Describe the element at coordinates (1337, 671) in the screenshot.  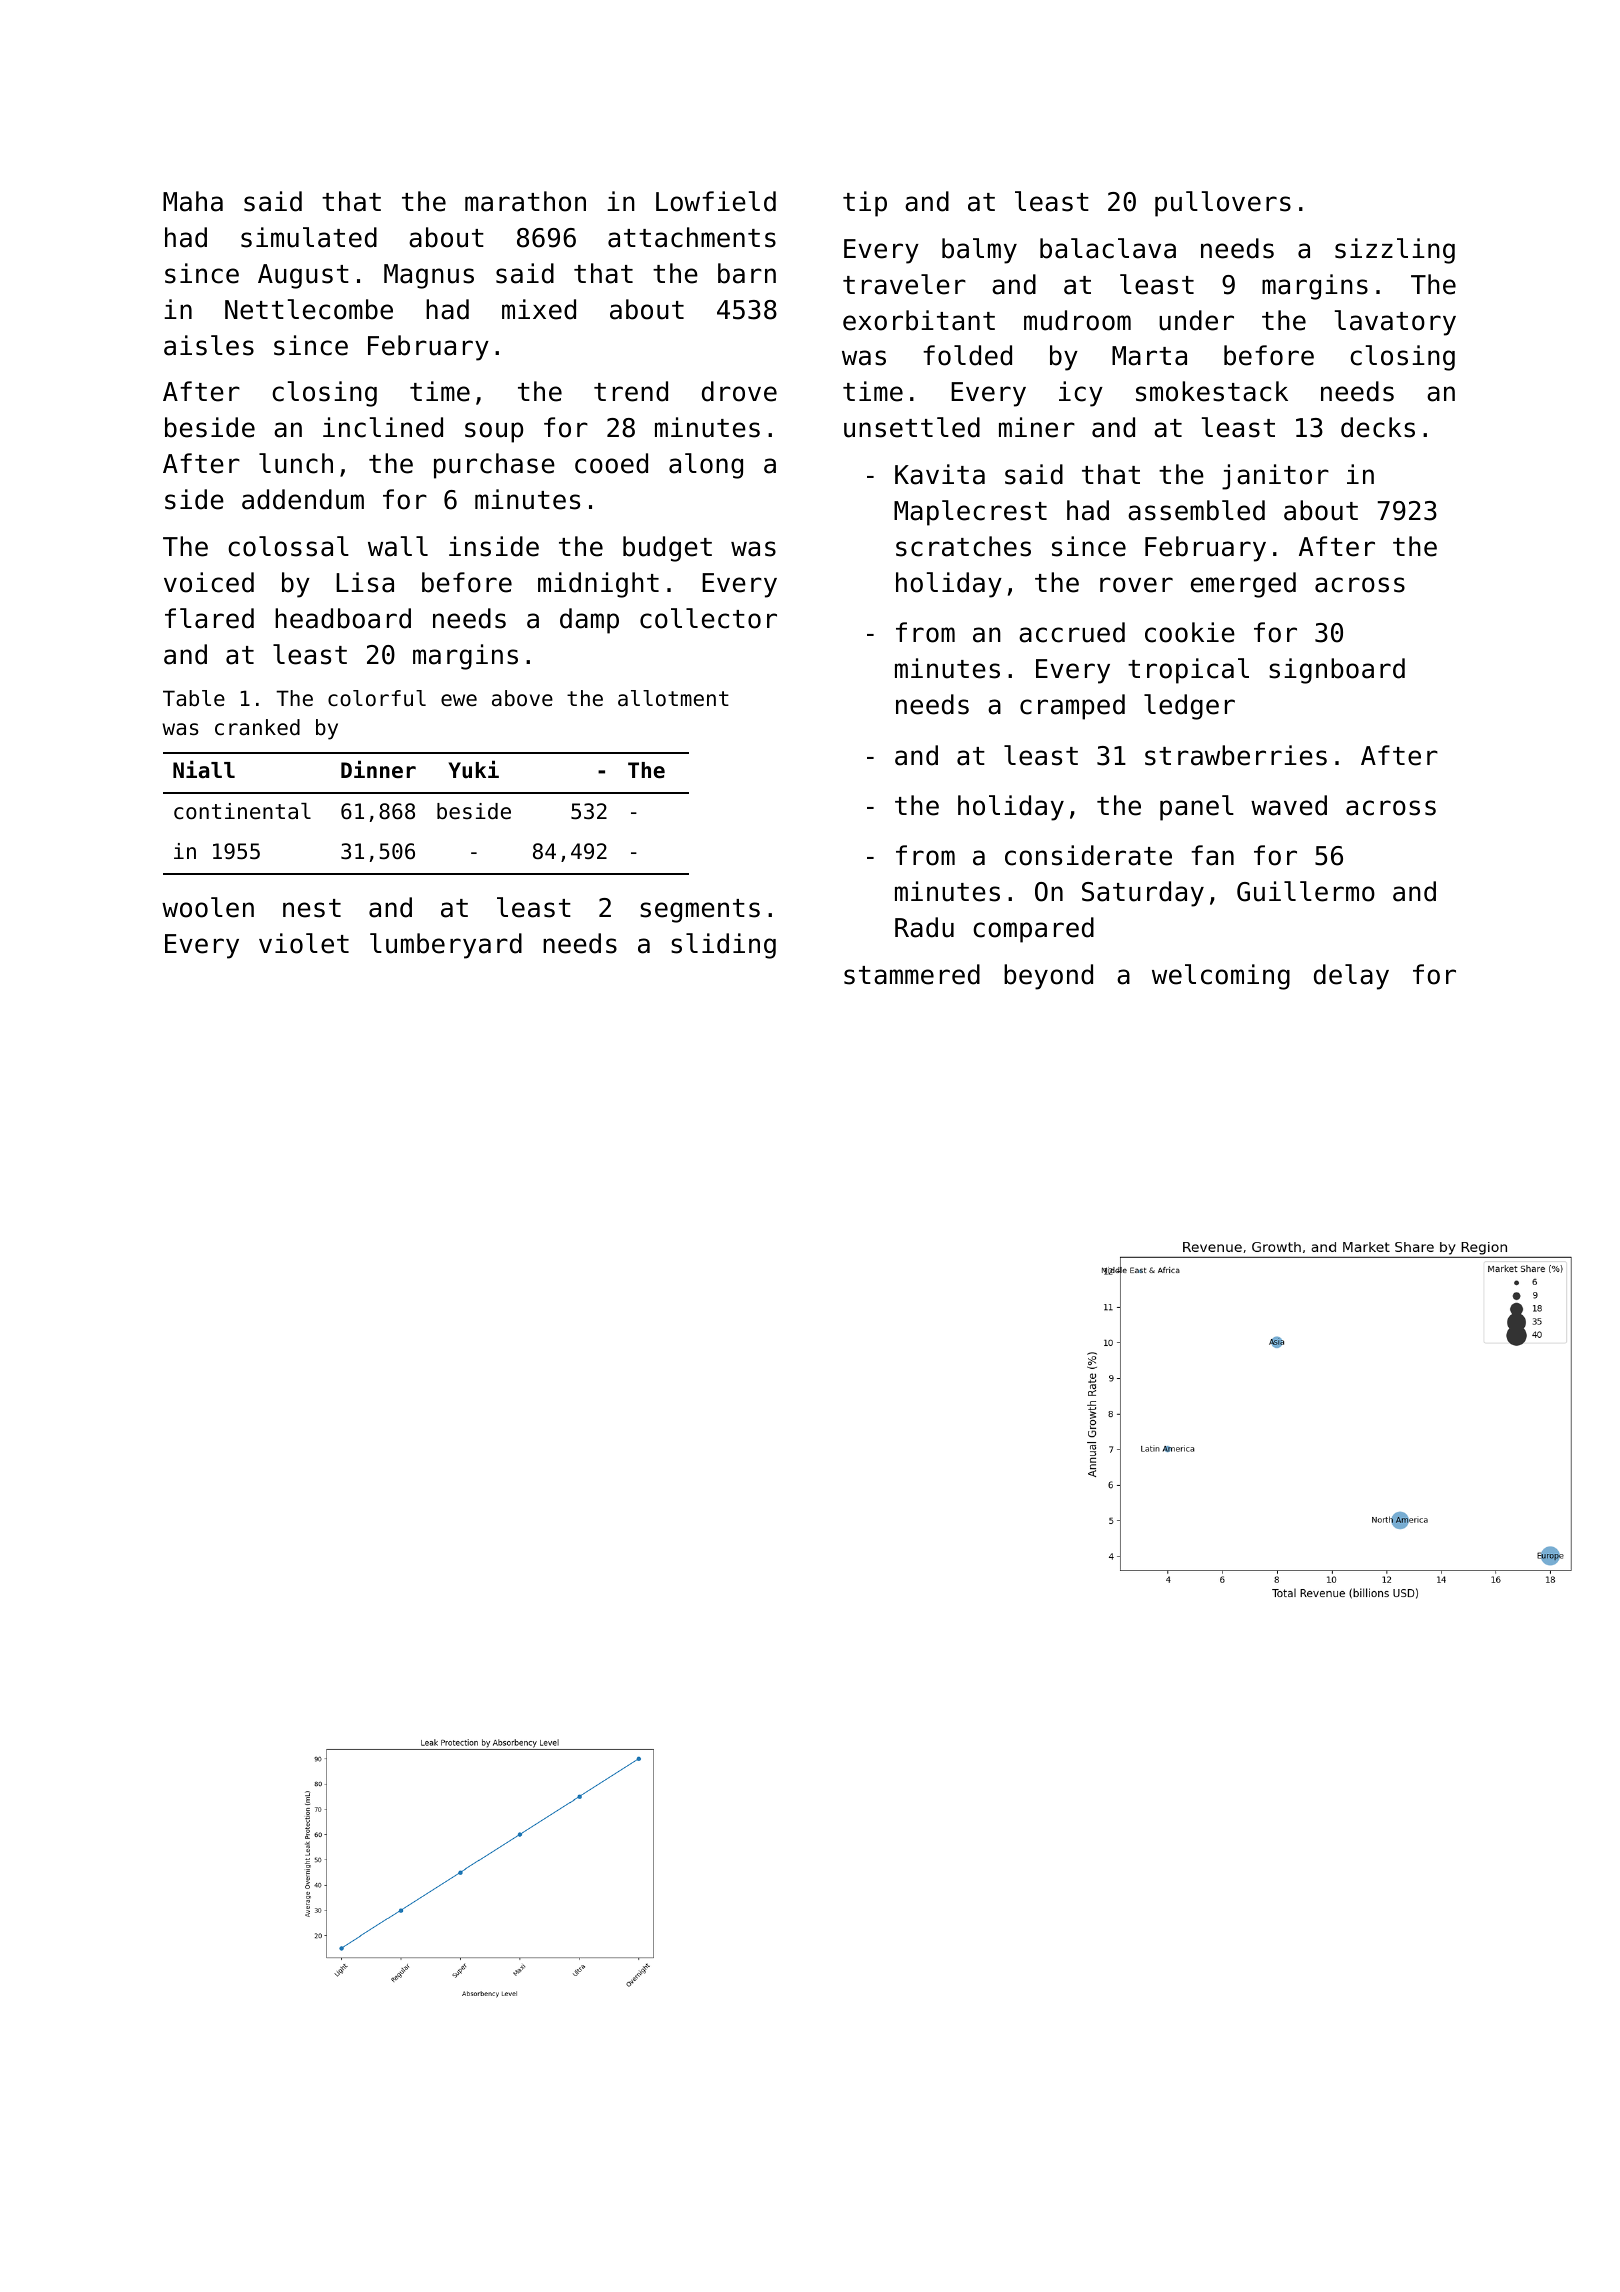
I see `signboard` at that location.
